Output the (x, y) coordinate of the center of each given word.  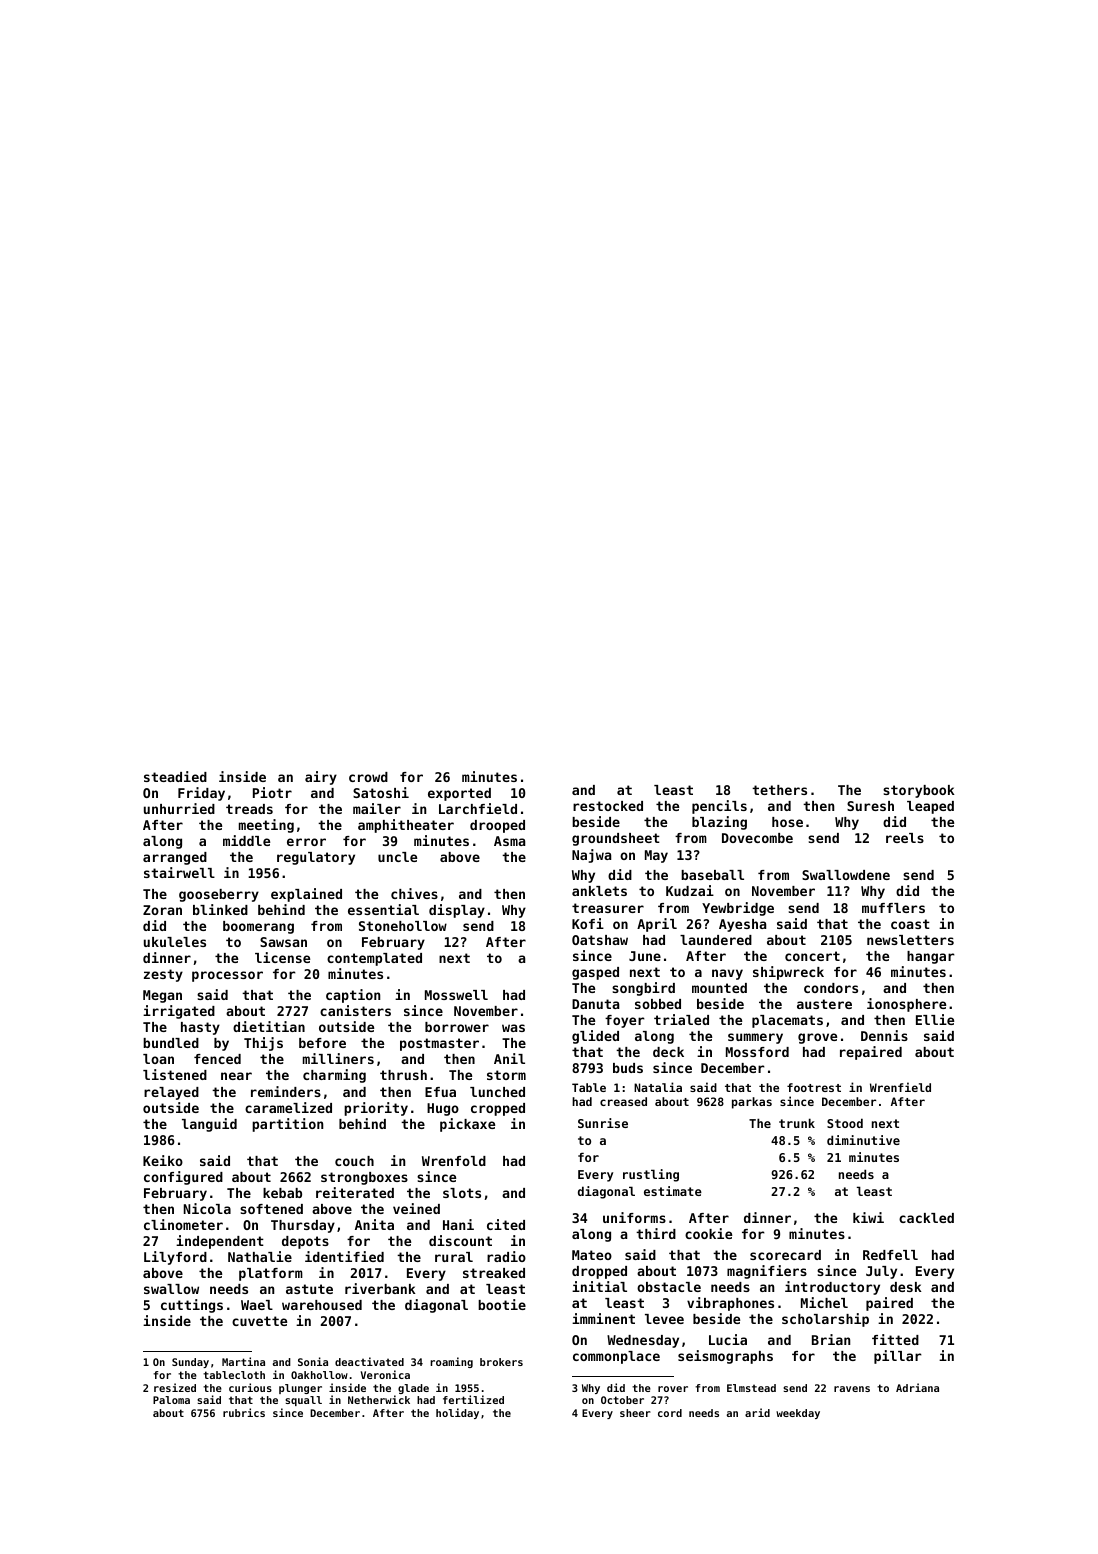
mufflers (893, 908)
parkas (752, 1103)
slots (462, 1193)
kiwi (868, 1217)
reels (905, 838)
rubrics (244, 1412)
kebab (282, 1193)
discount (460, 1240)
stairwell (179, 872)
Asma (509, 841)
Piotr (272, 792)
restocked (608, 806)
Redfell (890, 1255)
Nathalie (260, 1256)
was (513, 1028)
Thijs (263, 1044)
